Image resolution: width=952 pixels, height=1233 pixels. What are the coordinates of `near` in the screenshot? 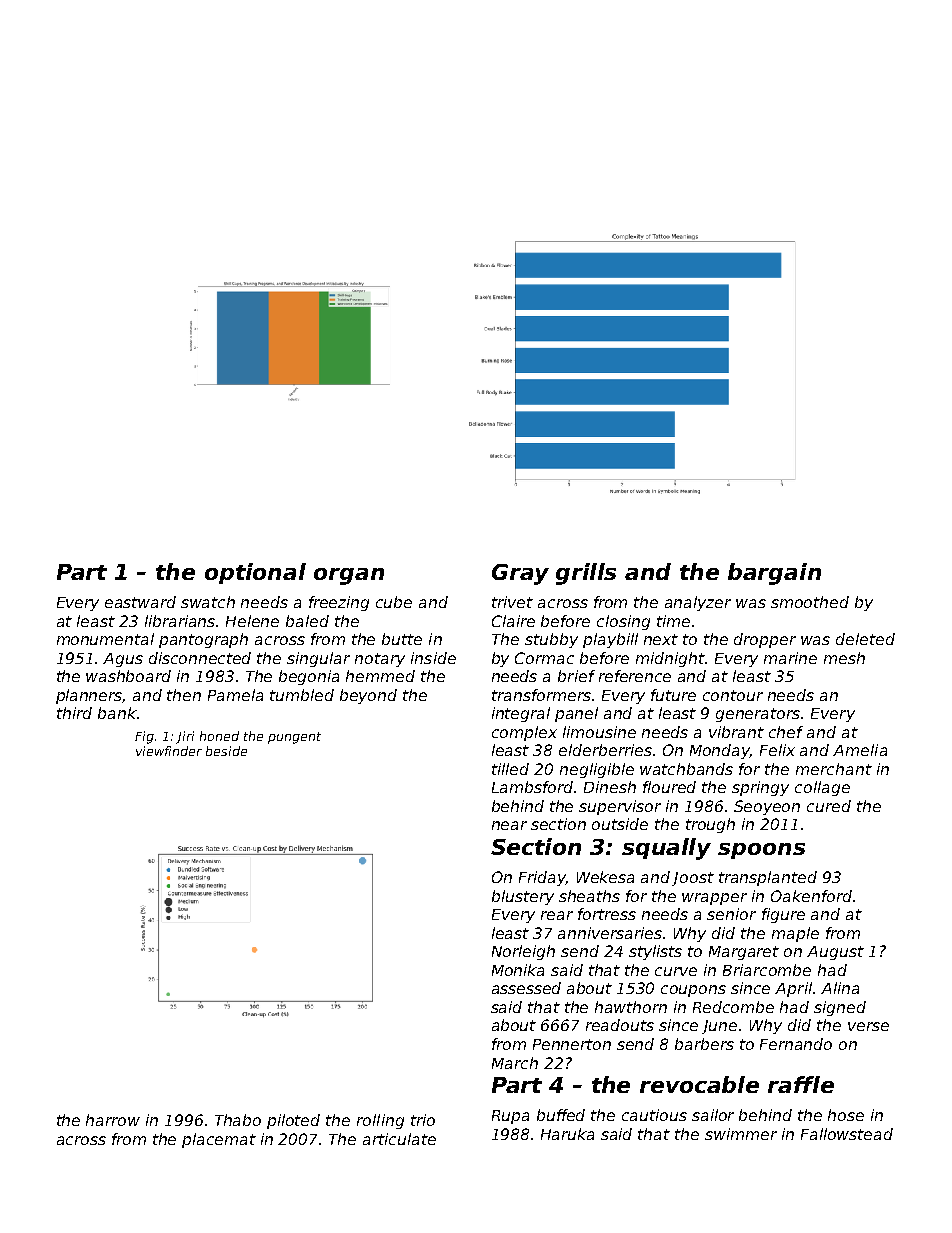 It's located at (509, 825).
